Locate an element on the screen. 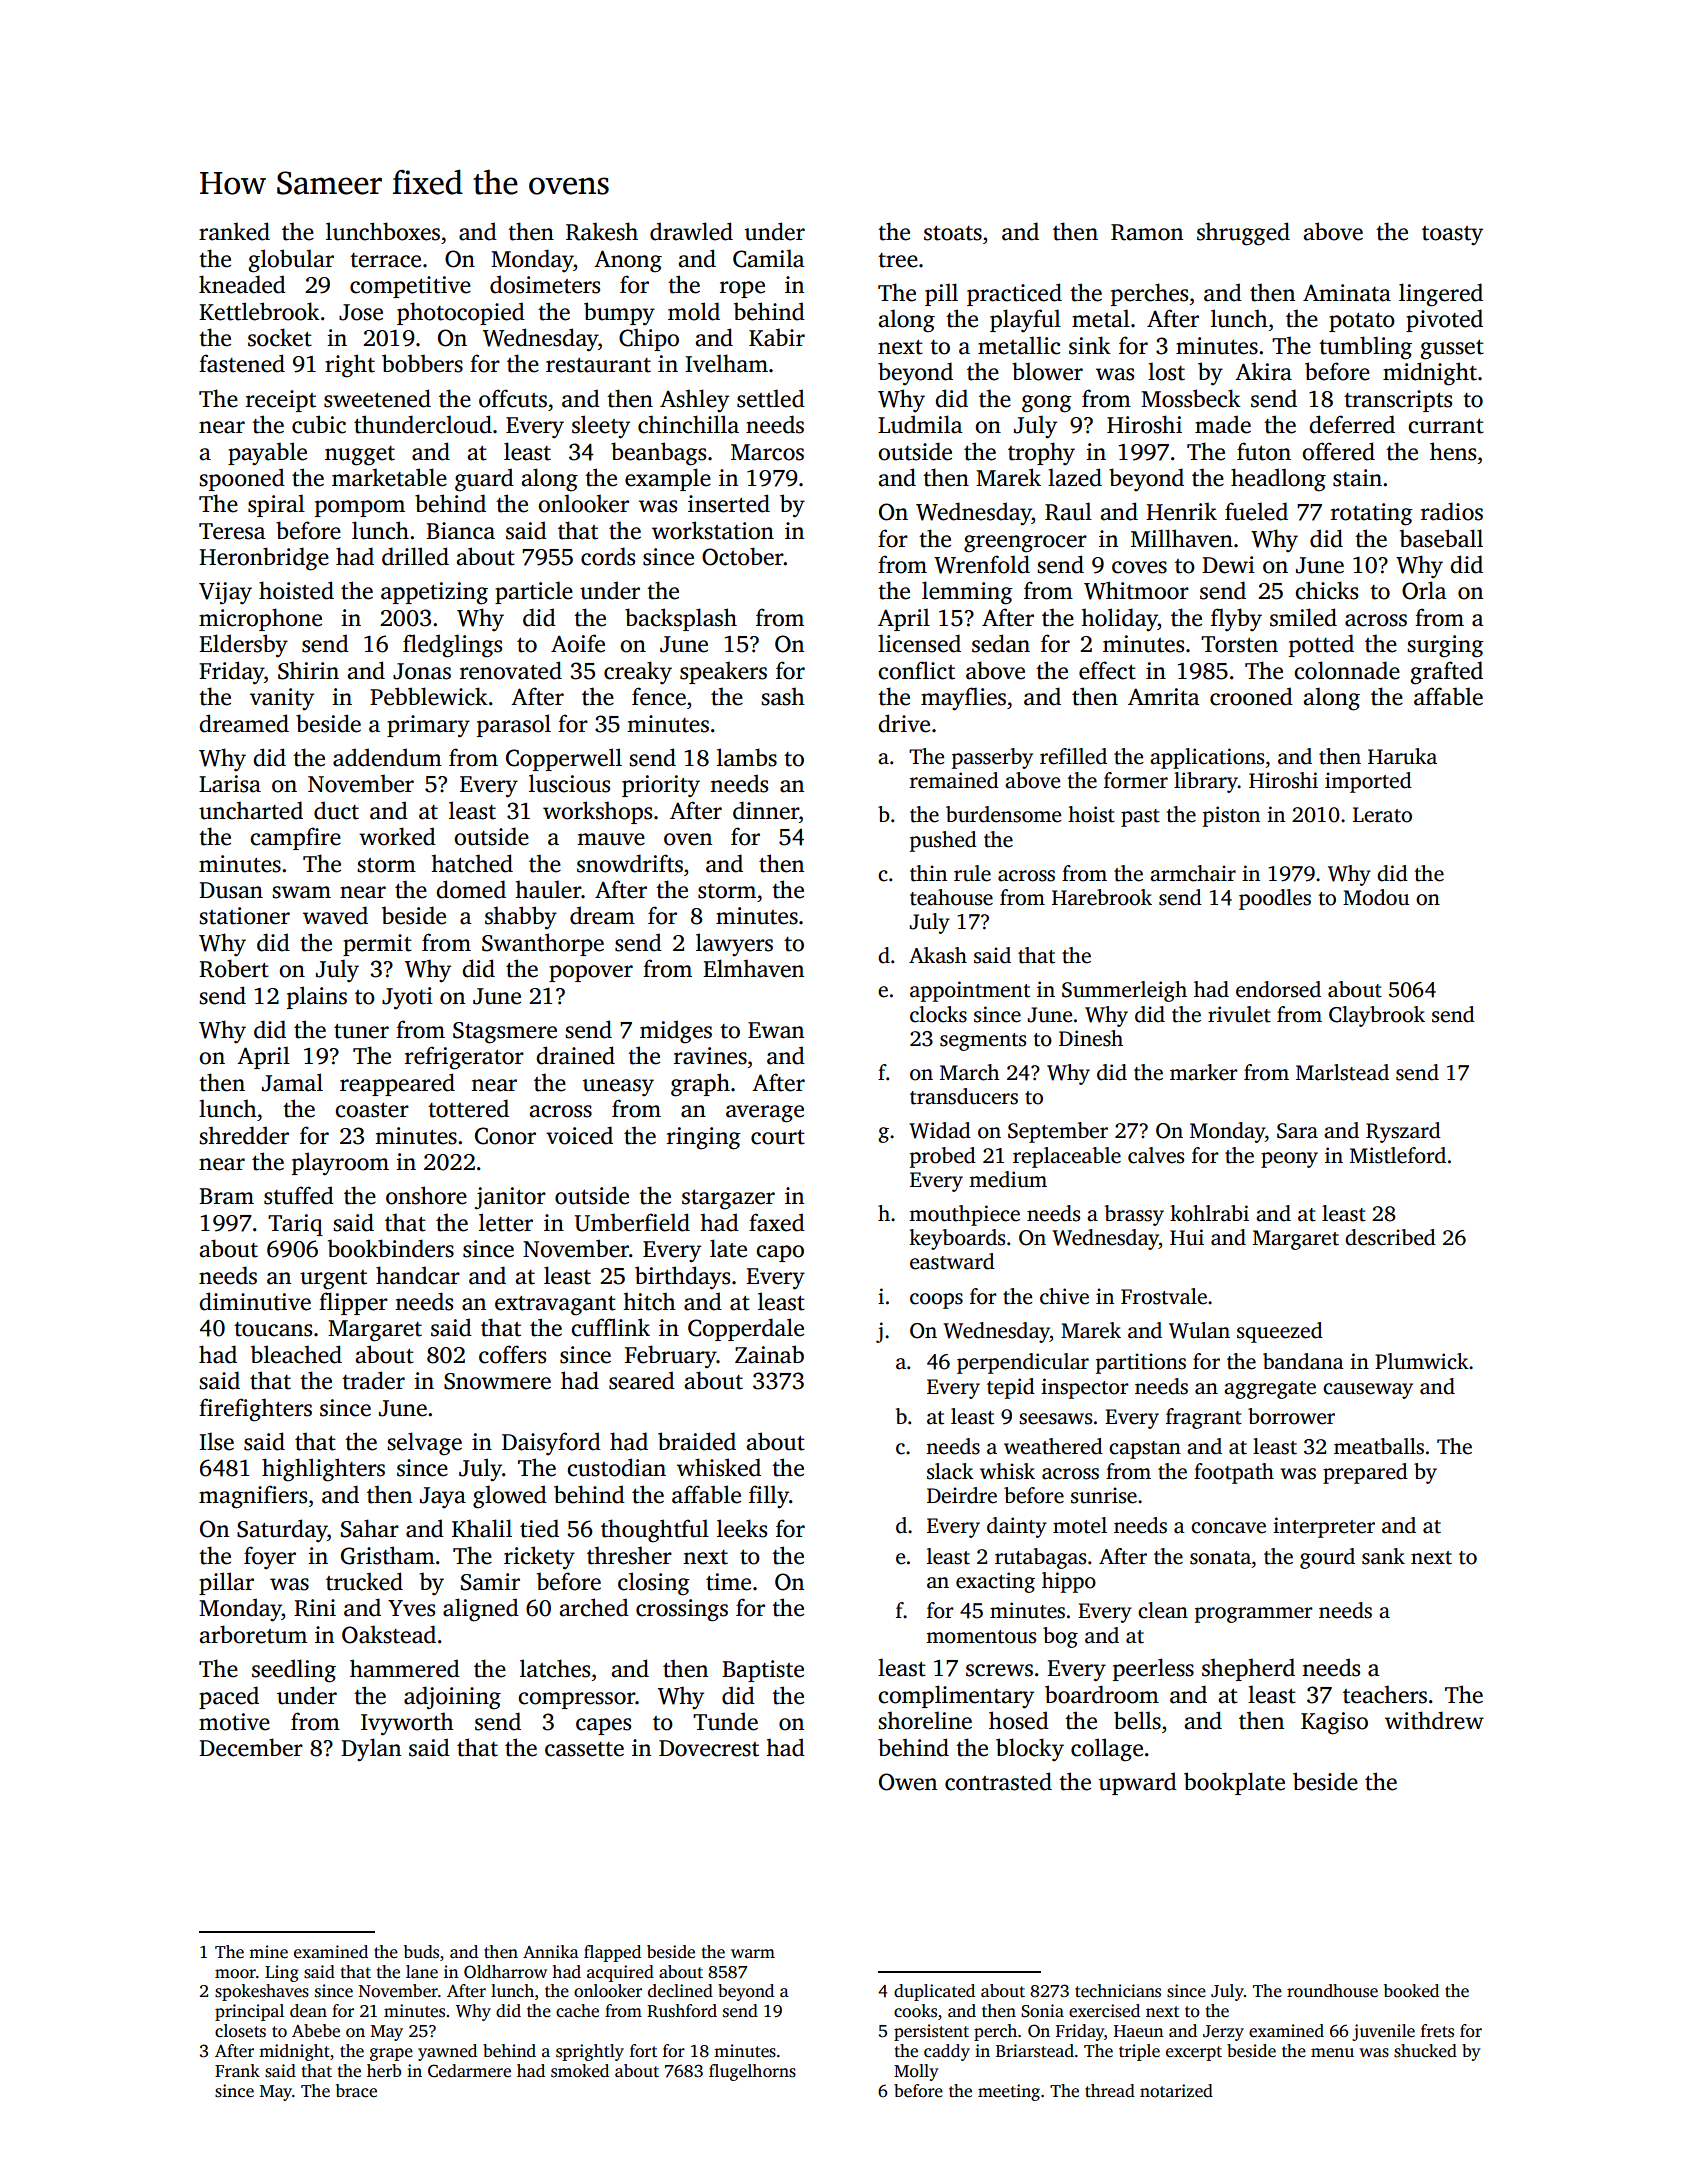 This screenshot has height=2178, width=1683. sash is located at coordinates (783, 696).
